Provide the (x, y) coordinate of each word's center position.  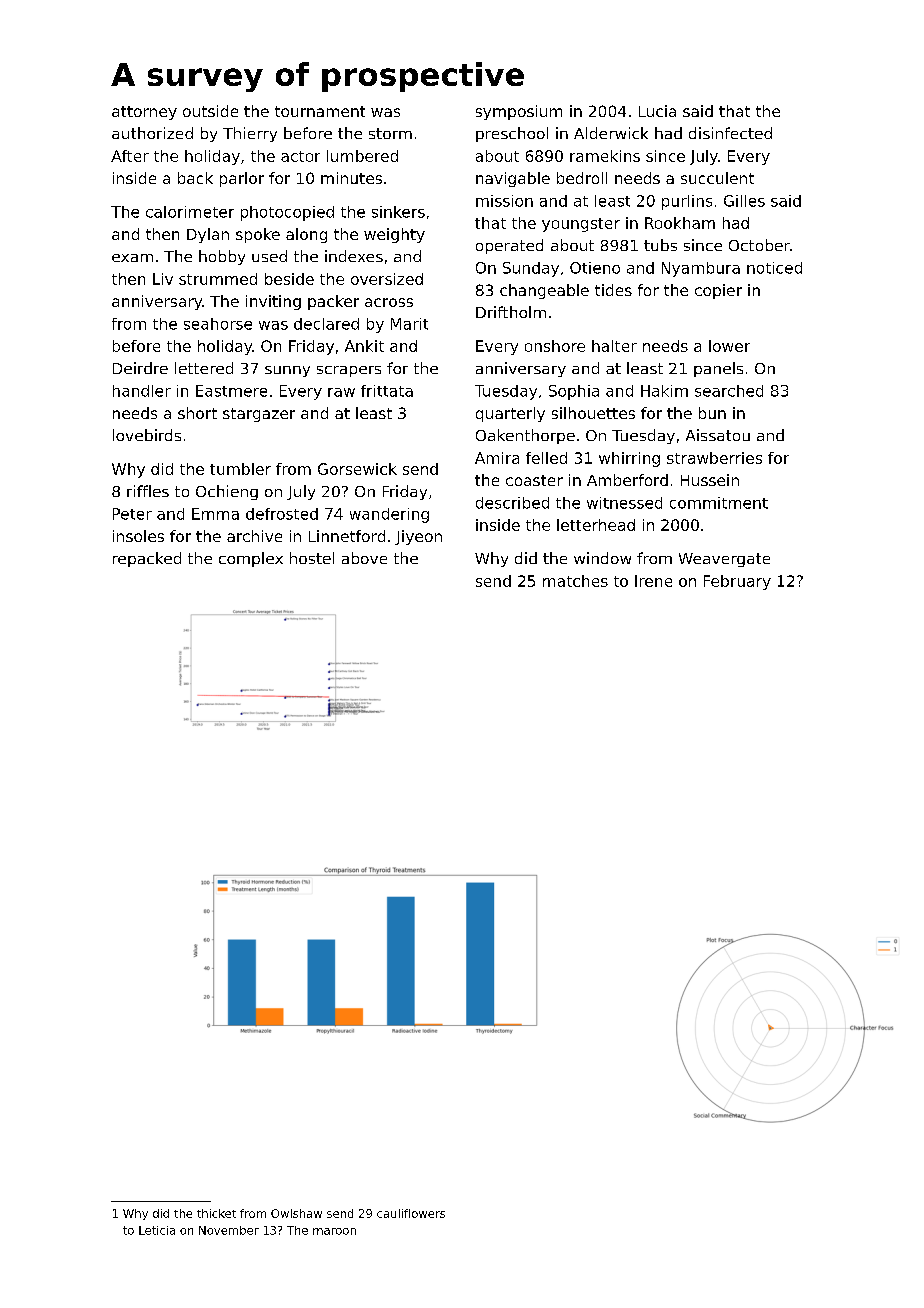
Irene (653, 581)
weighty (394, 235)
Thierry (250, 134)
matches (575, 581)
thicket (216, 1213)
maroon (334, 1231)
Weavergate (724, 560)
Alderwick (611, 133)
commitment (719, 503)
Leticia (157, 1230)
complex (251, 559)
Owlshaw (296, 1213)
